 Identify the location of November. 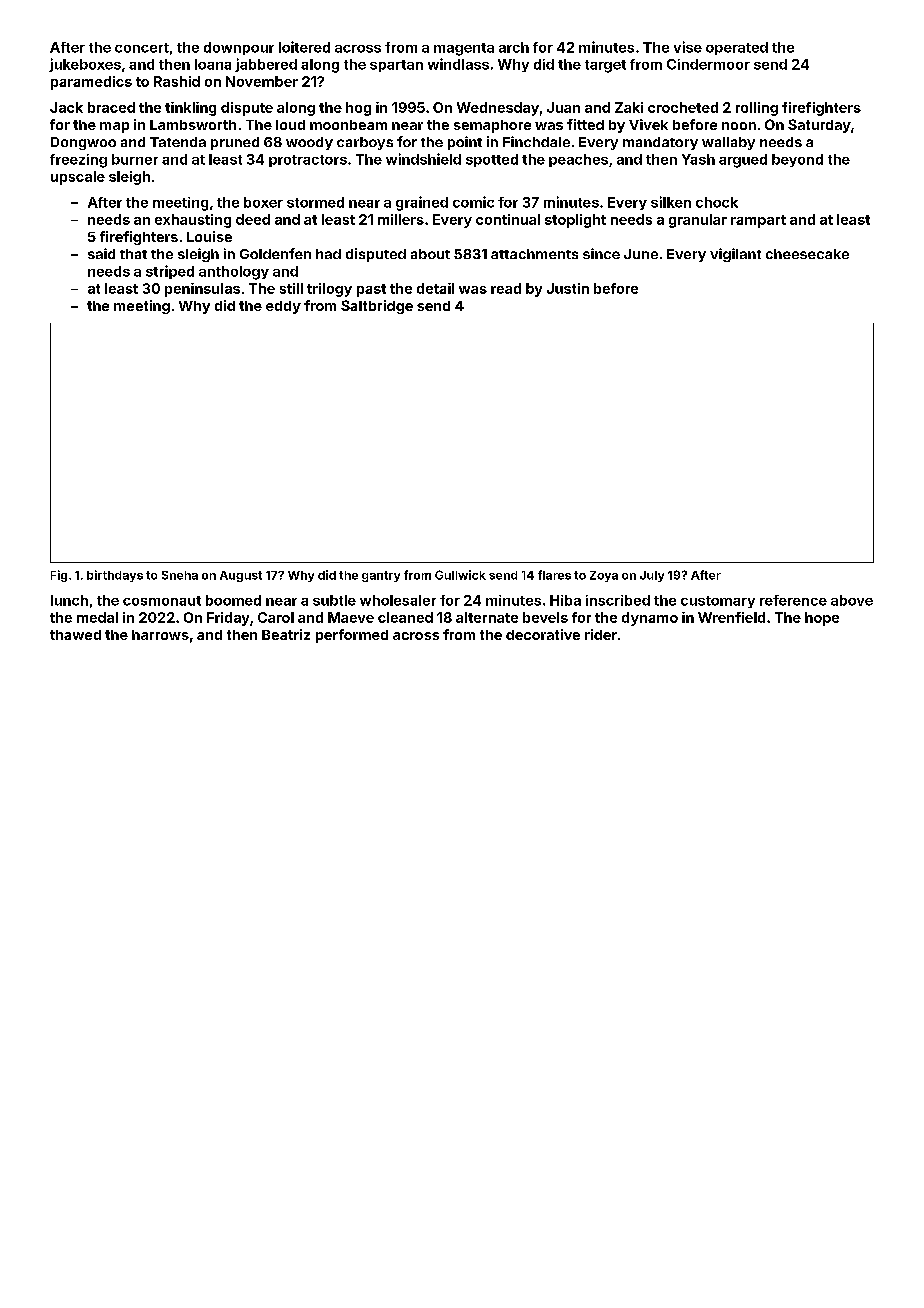
(262, 81).
